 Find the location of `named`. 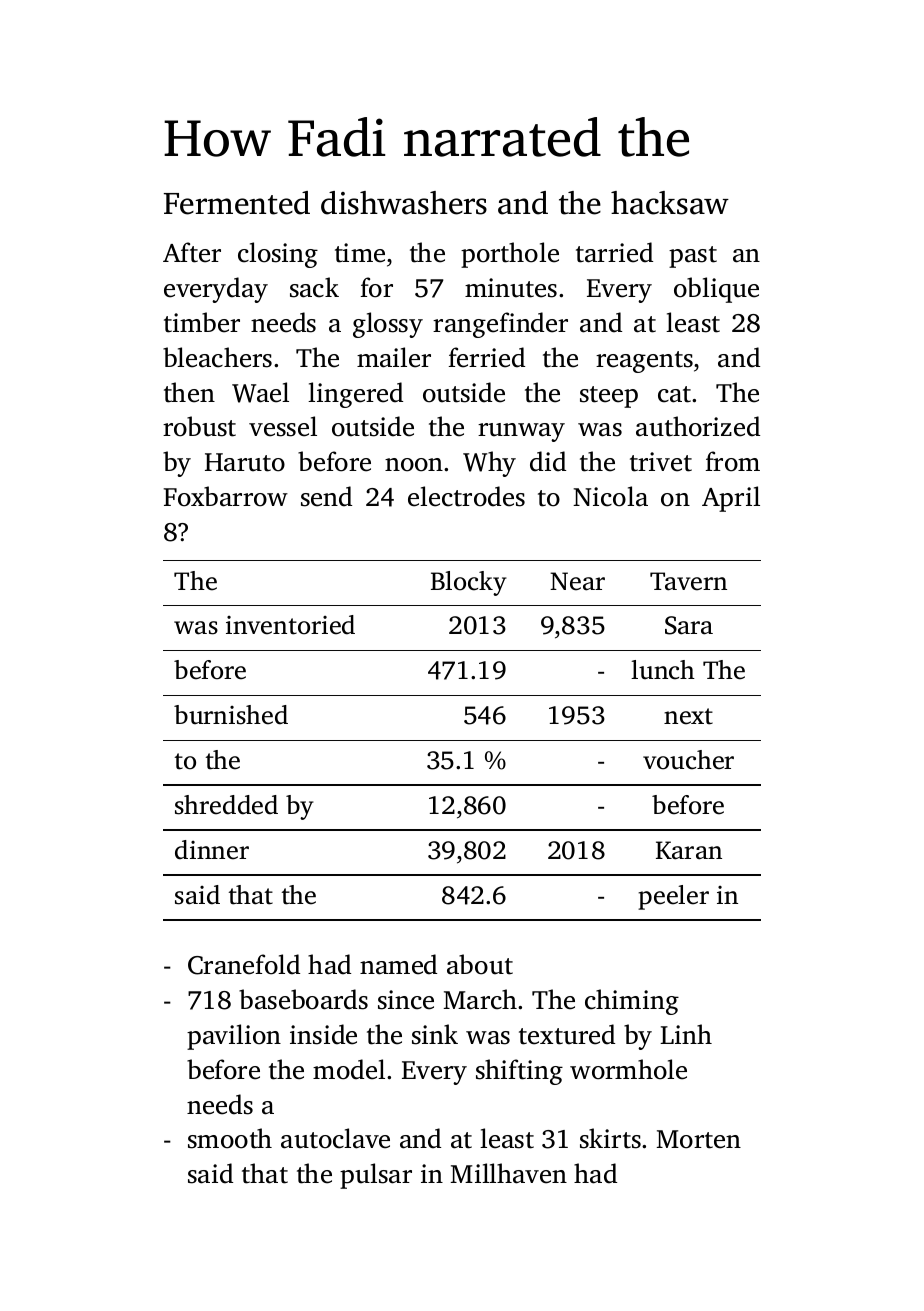

named is located at coordinates (398, 964).
